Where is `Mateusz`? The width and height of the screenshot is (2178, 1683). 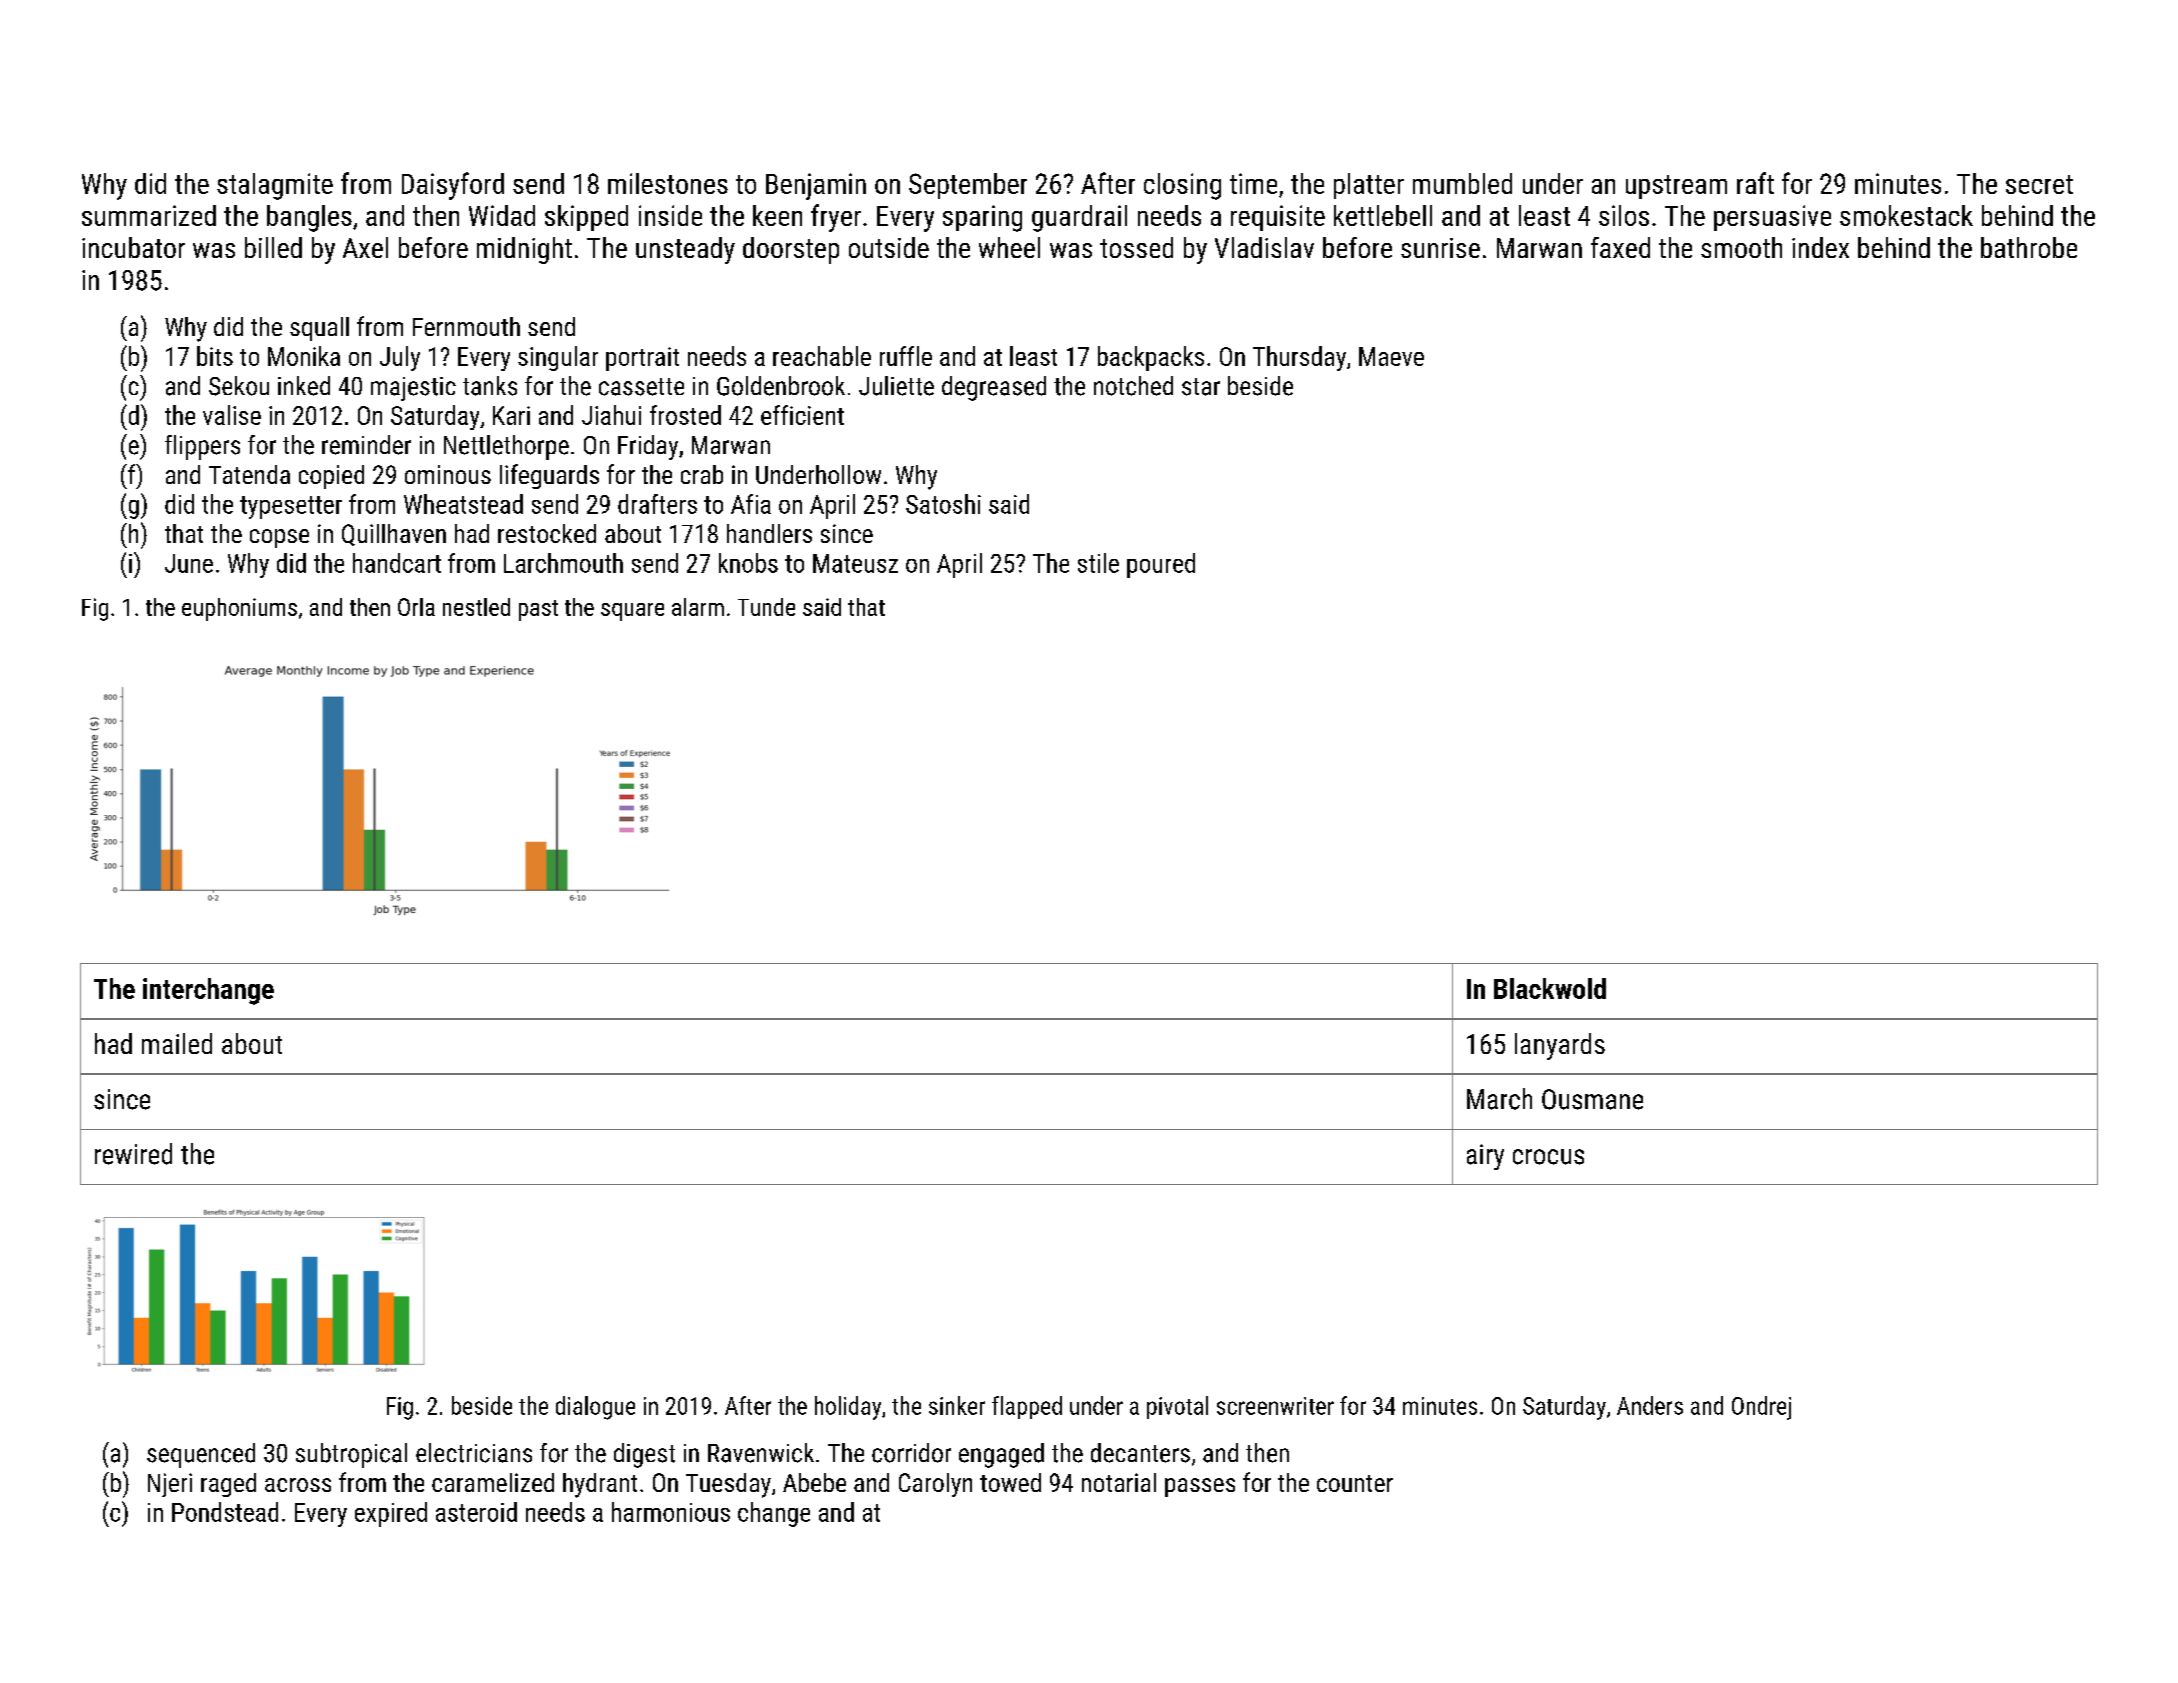
Mateusz is located at coordinates (855, 563).
